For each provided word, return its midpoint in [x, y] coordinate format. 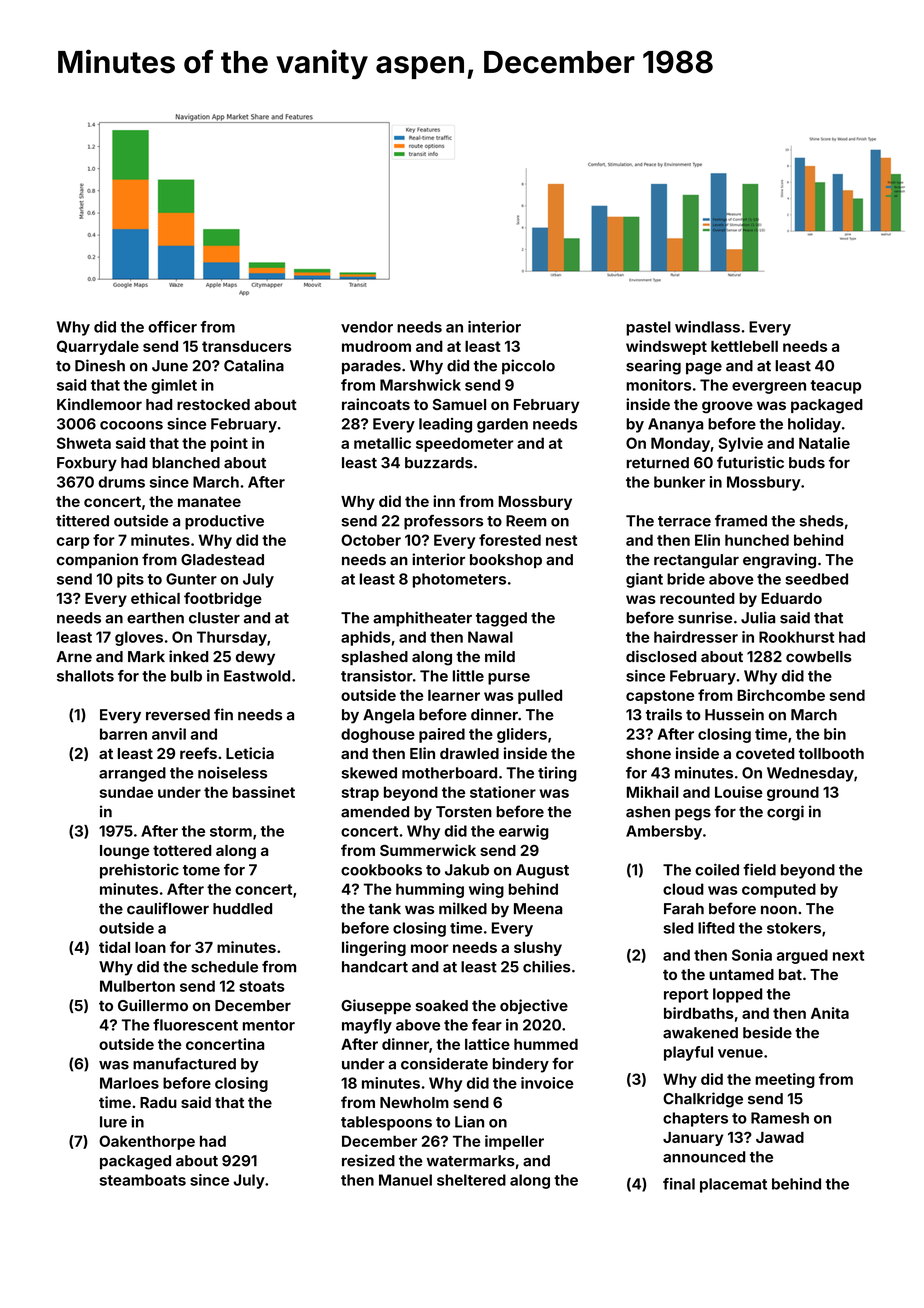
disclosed [661, 656]
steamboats [143, 1180]
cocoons [131, 425]
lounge [124, 852]
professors [443, 522]
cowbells [819, 656]
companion [97, 560]
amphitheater [422, 619]
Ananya [675, 425]
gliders [522, 735]
